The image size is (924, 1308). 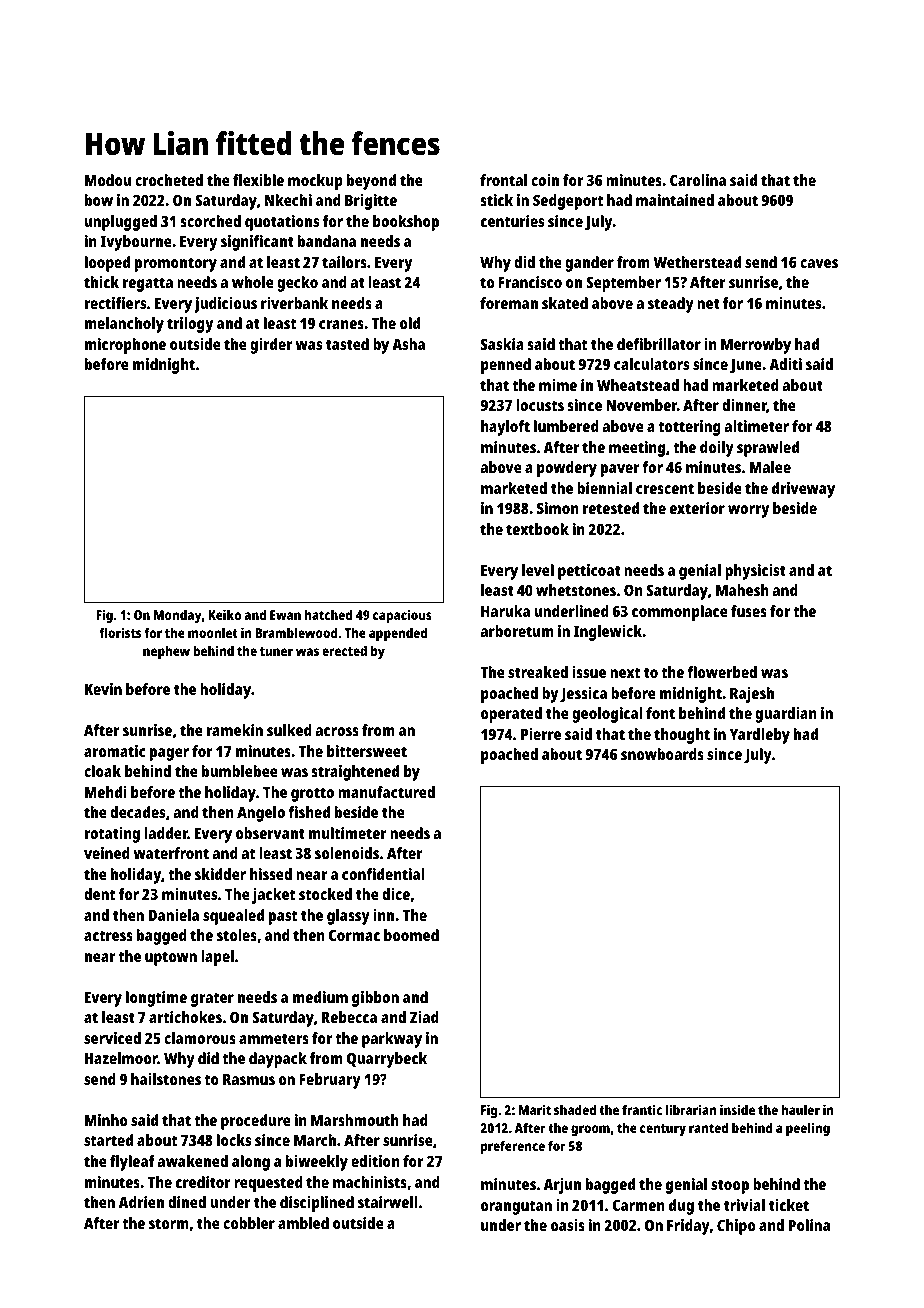 What do you see at coordinates (819, 263) in the screenshot?
I see `caves` at bounding box center [819, 263].
